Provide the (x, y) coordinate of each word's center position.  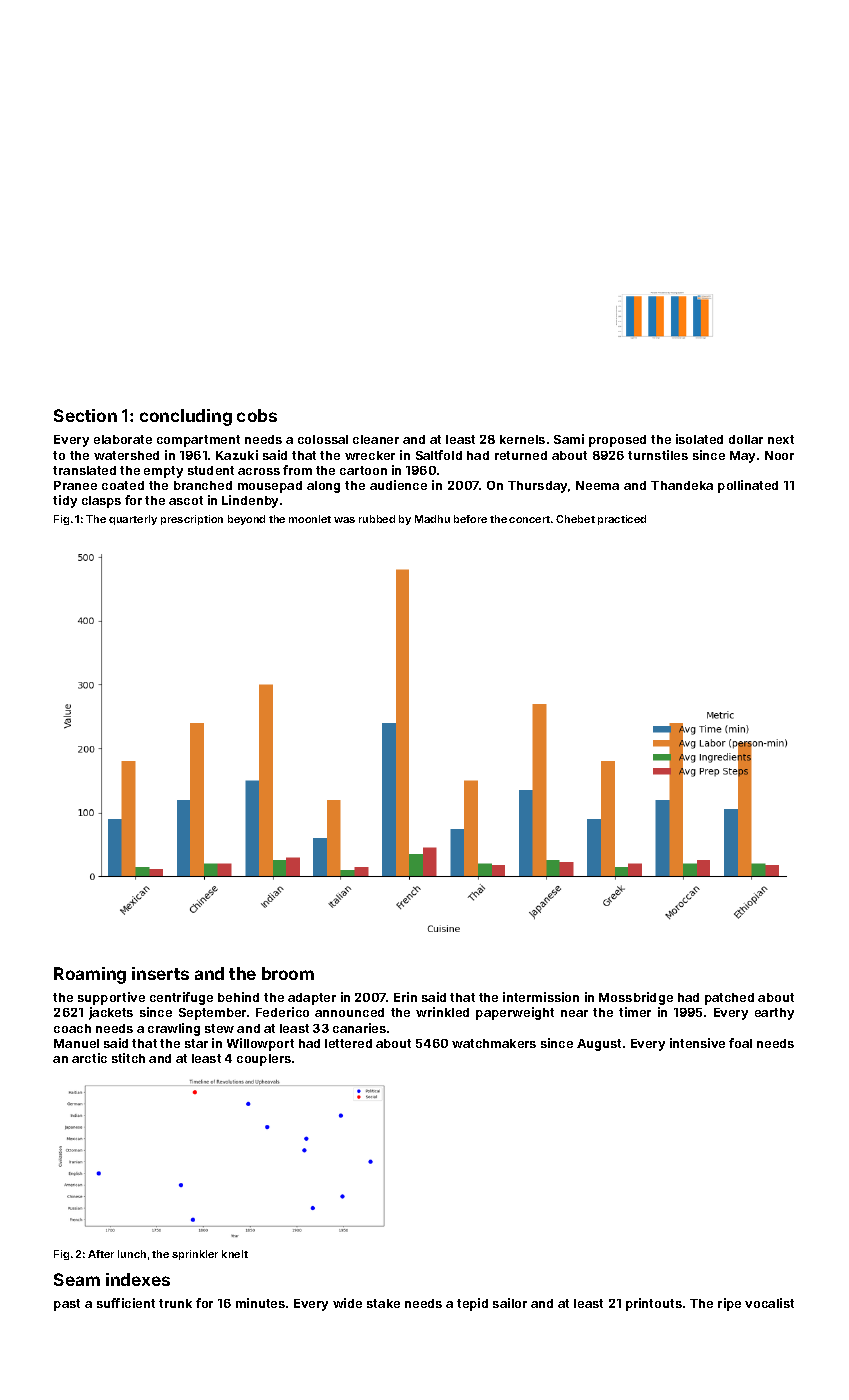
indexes (138, 1279)
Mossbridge (636, 998)
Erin (405, 997)
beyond (246, 520)
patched (729, 999)
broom (288, 973)
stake (383, 1303)
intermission (541, 997)
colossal (323, 439)
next (781, 439)
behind (238, 997)
